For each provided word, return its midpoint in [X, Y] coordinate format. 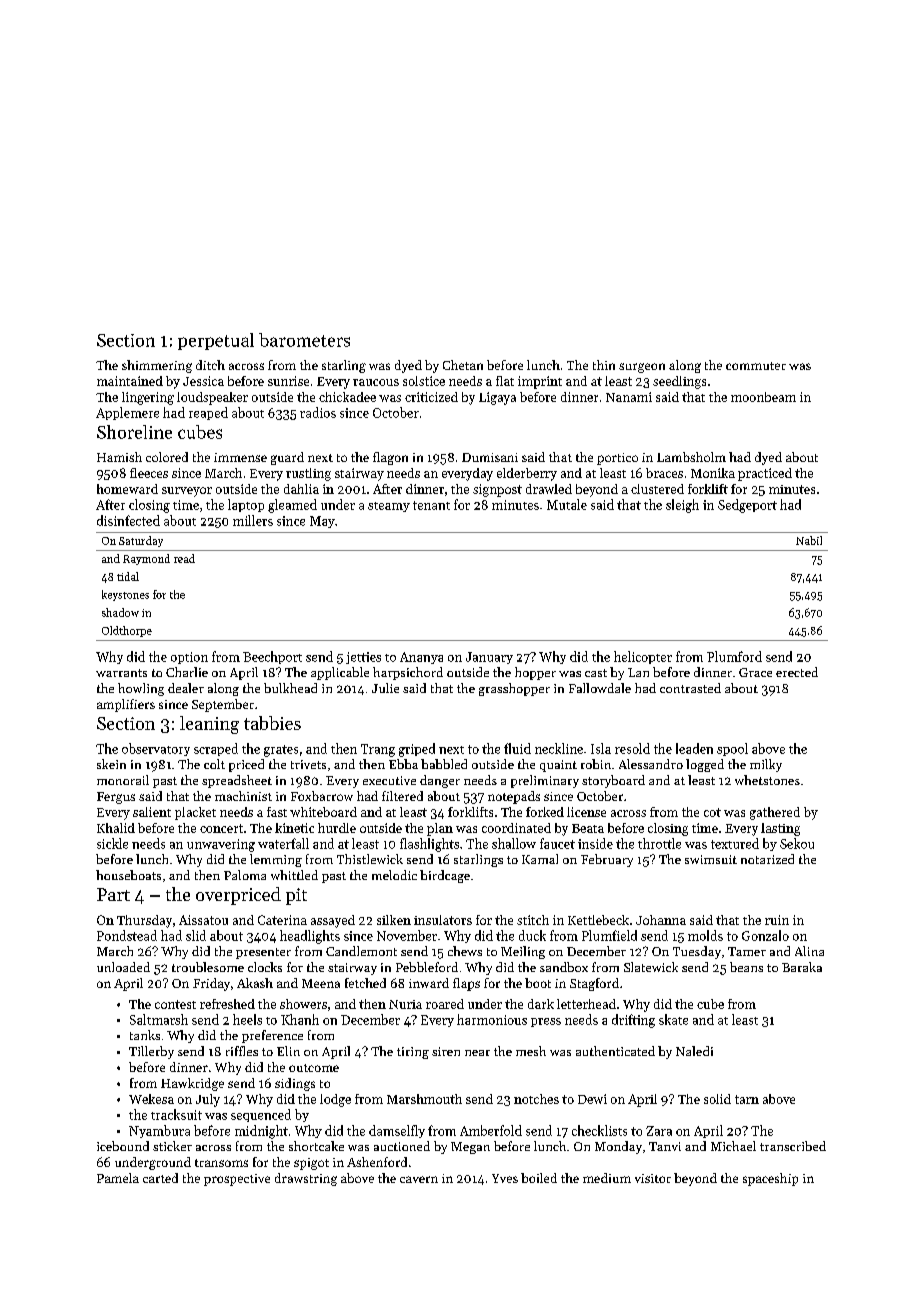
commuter [756, 366]
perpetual [216, 341]
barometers [304, 340]
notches [536, 1099]
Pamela [118, 1178]
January [489, 658]
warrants [121, 673]
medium [607, 1178]
